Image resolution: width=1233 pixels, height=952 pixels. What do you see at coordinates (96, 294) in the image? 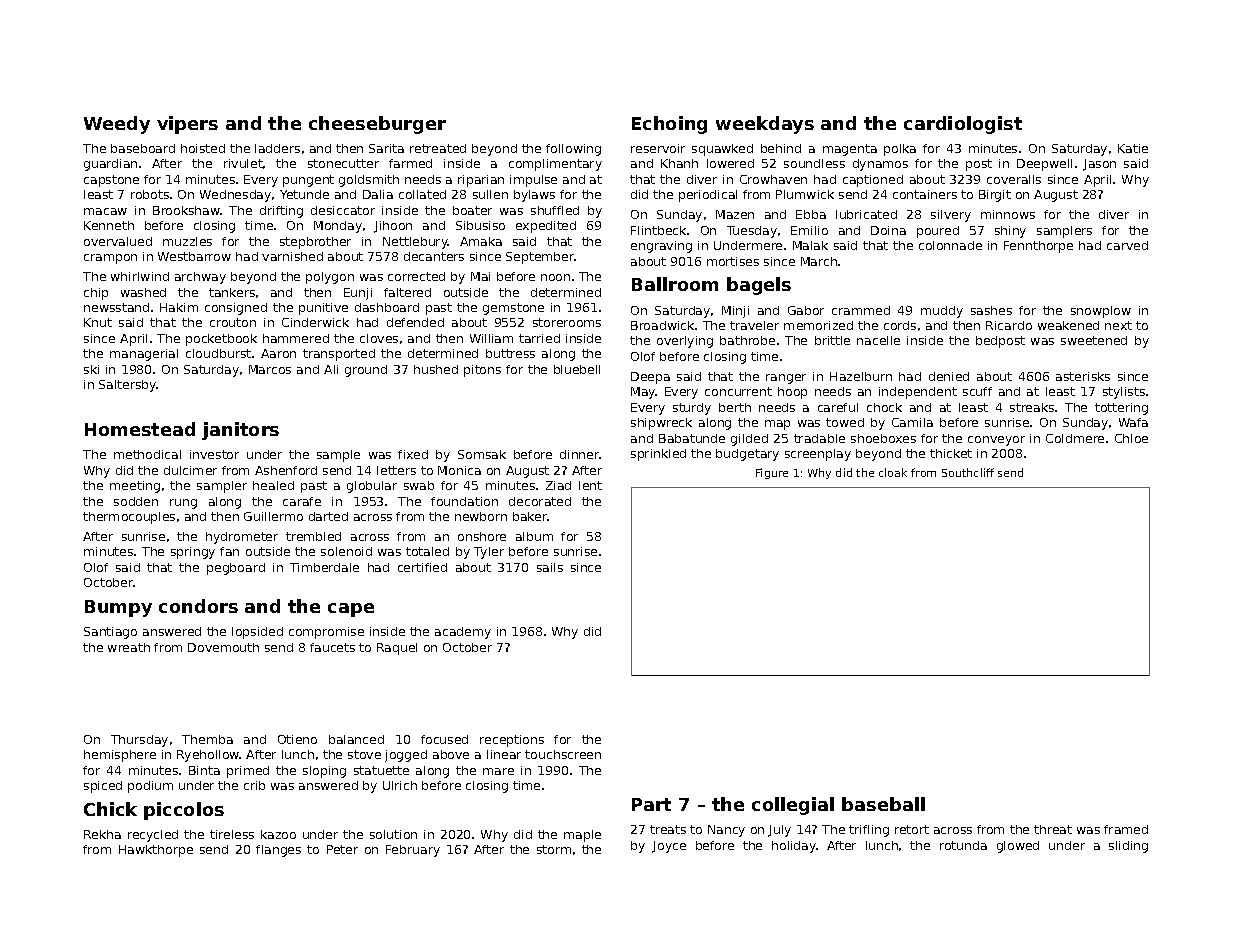
I see `chip` at bounding box center [96, 294].
